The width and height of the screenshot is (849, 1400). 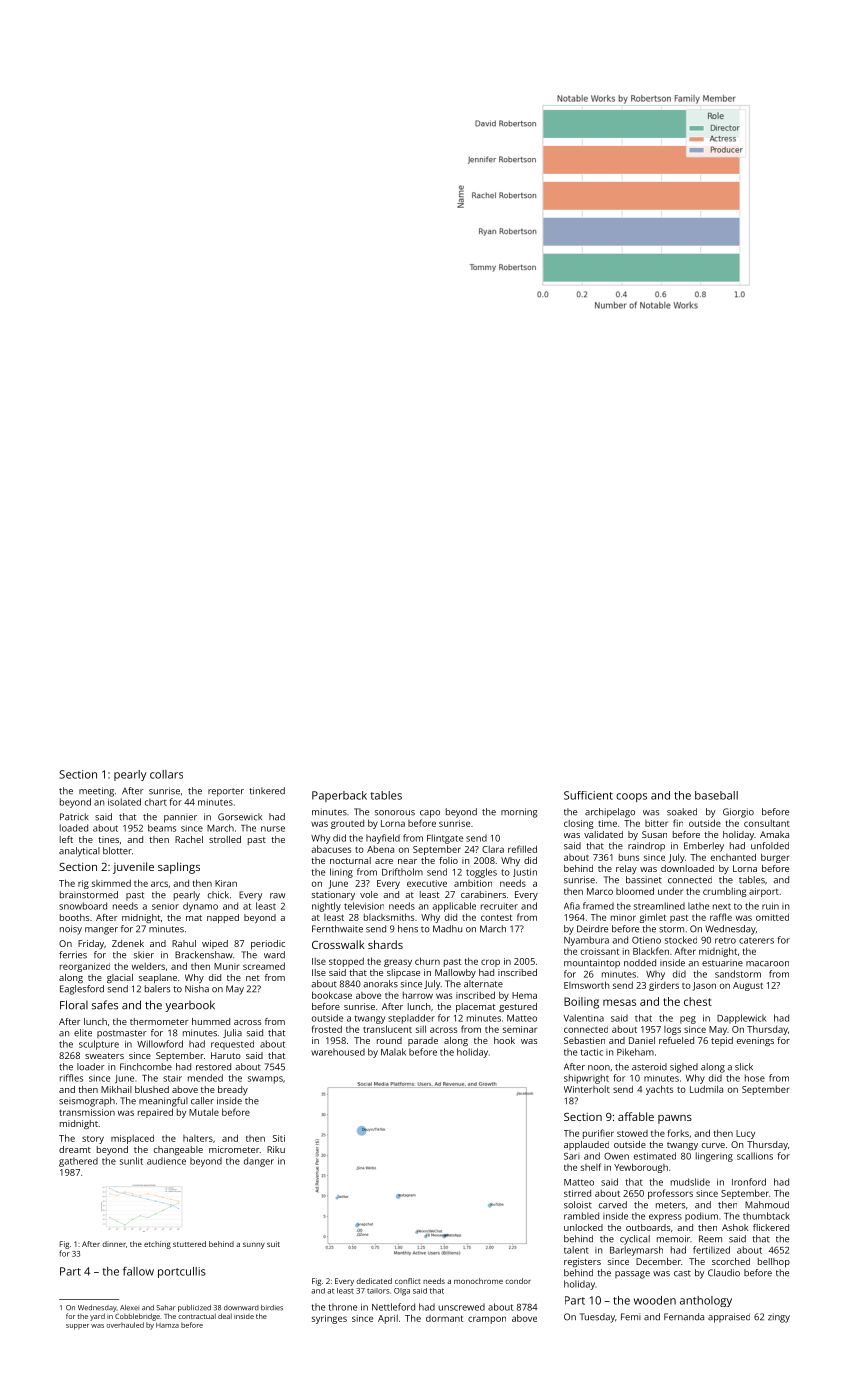 I want to click on Riku, so click(x=276, y=1149).
